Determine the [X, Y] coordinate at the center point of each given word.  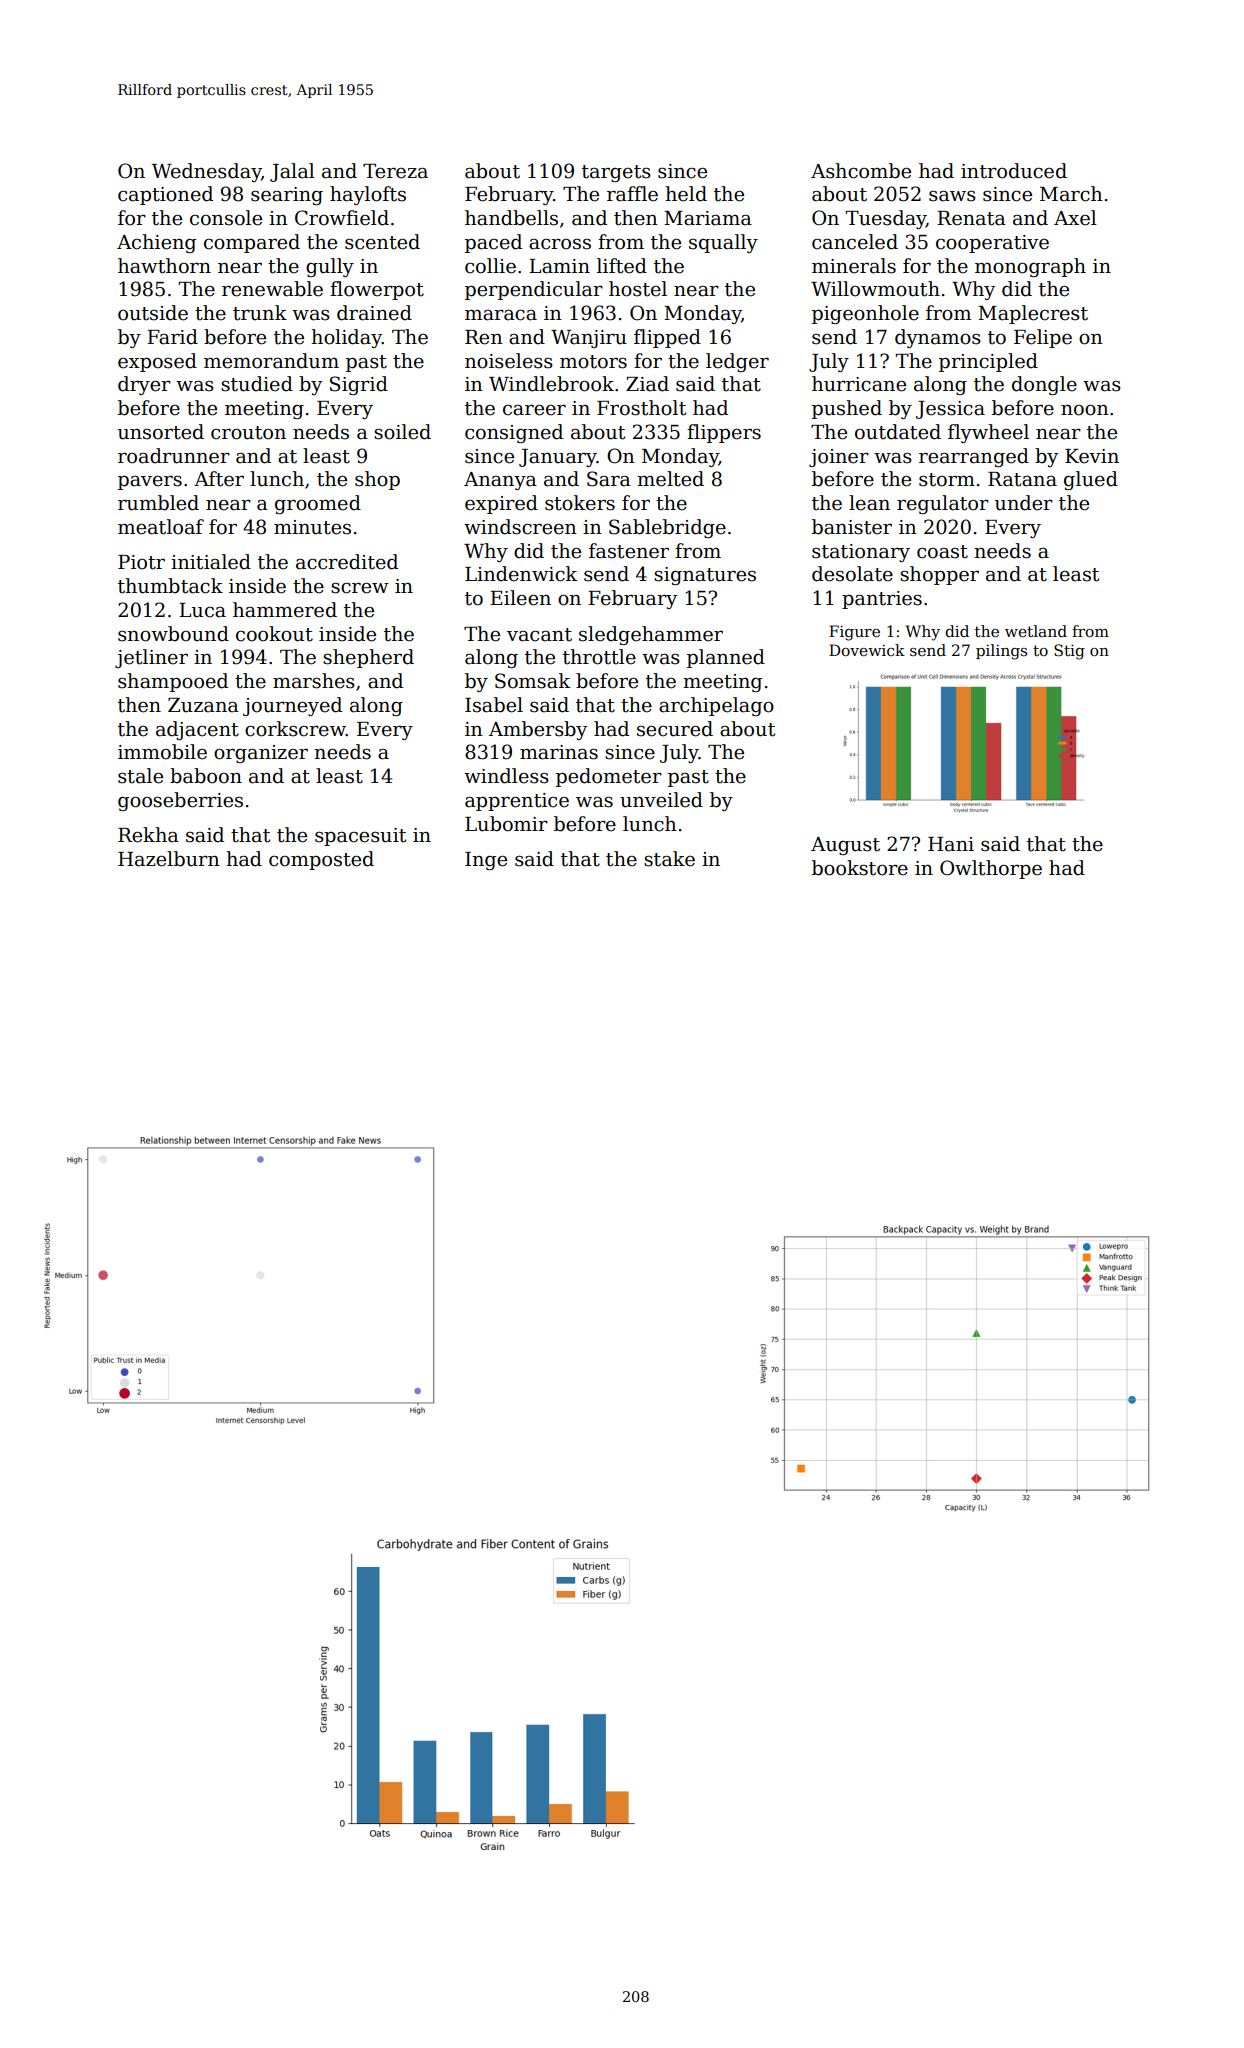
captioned [165, 195]
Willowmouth [875, 289]
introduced [1014, 171]
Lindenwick [521, 574]
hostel [638, 289]
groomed [318, 504]
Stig [1069, 652]
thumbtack [170, 586]
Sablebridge [667, 528]
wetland [1036, 631]
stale [140, 776]
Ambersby [538, 730]
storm [947, 480]
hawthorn [164, 266]
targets [616, 173]
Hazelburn [169, 859]
